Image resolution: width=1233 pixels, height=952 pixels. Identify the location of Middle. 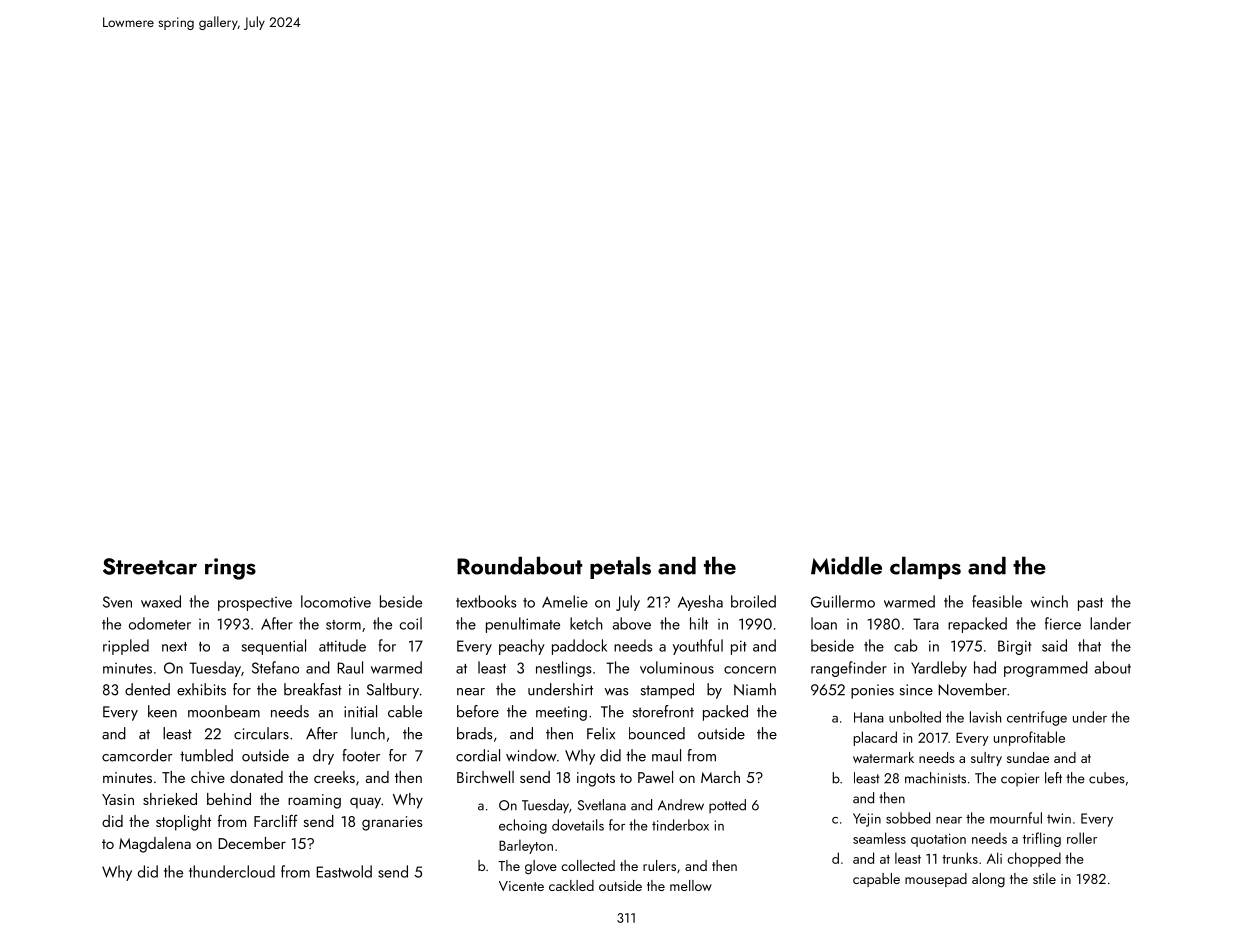
(846, 566).
